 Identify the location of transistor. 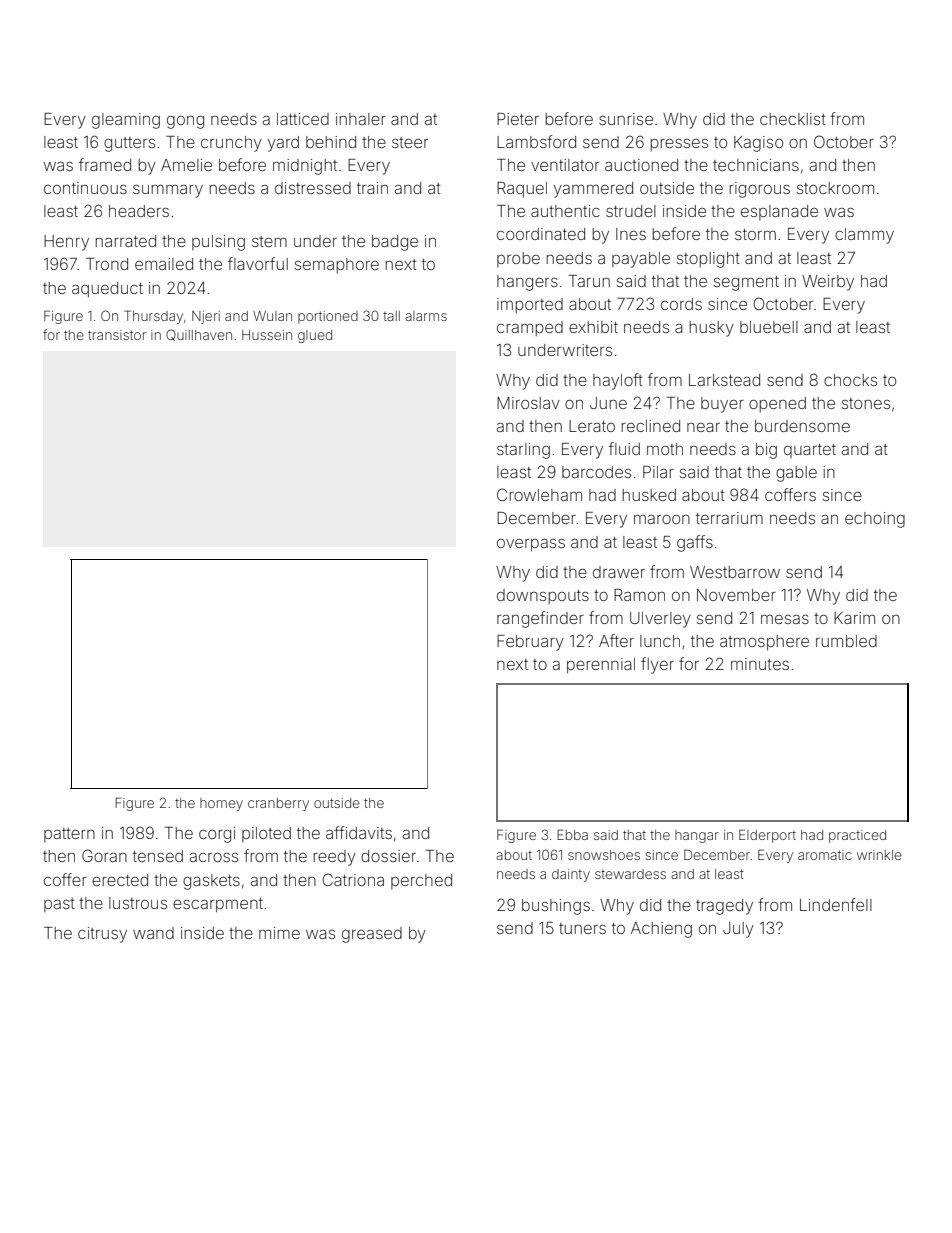
(117, 335).
